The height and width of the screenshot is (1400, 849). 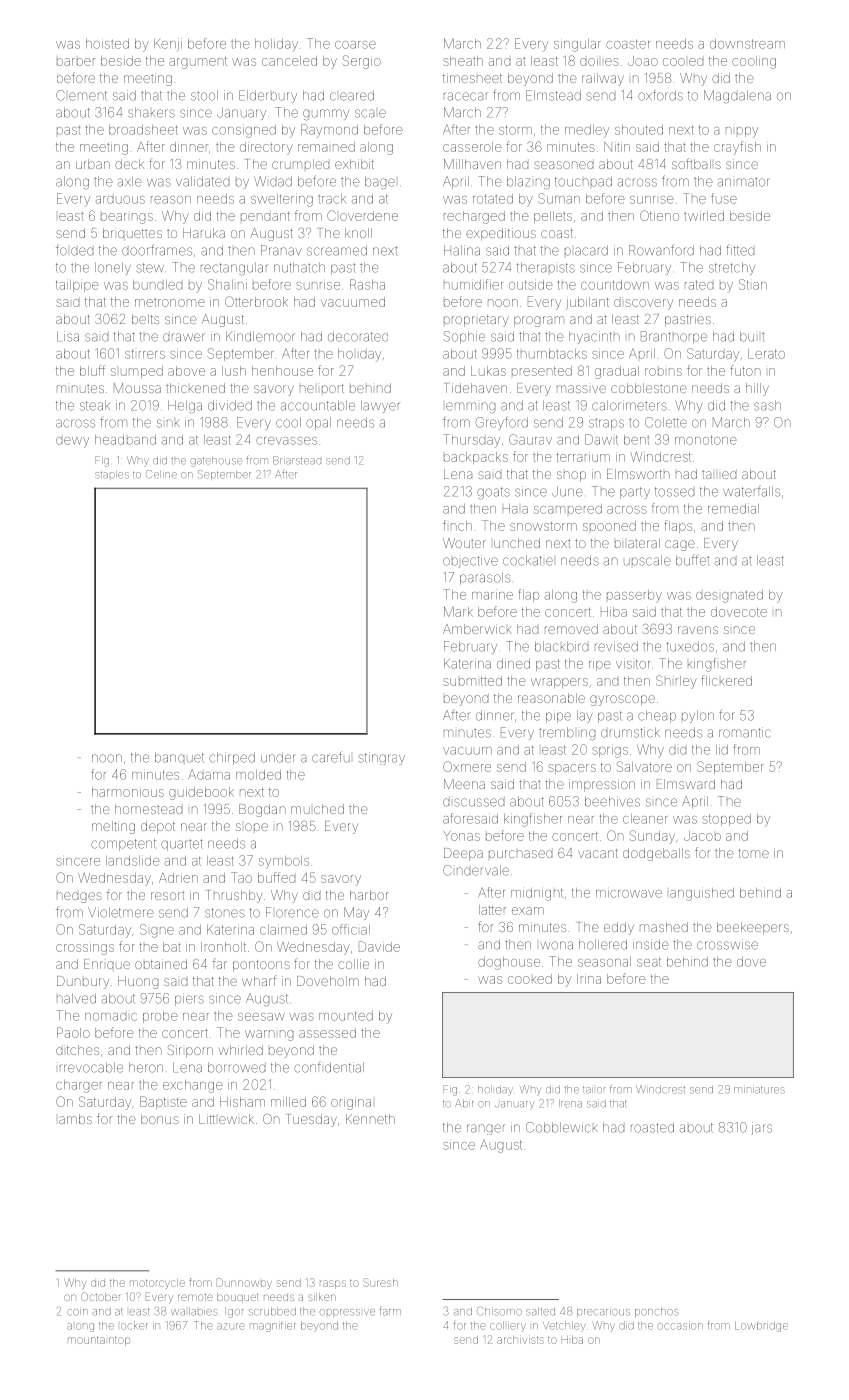 I want to click on knoll, so click(x=358, y=233).
